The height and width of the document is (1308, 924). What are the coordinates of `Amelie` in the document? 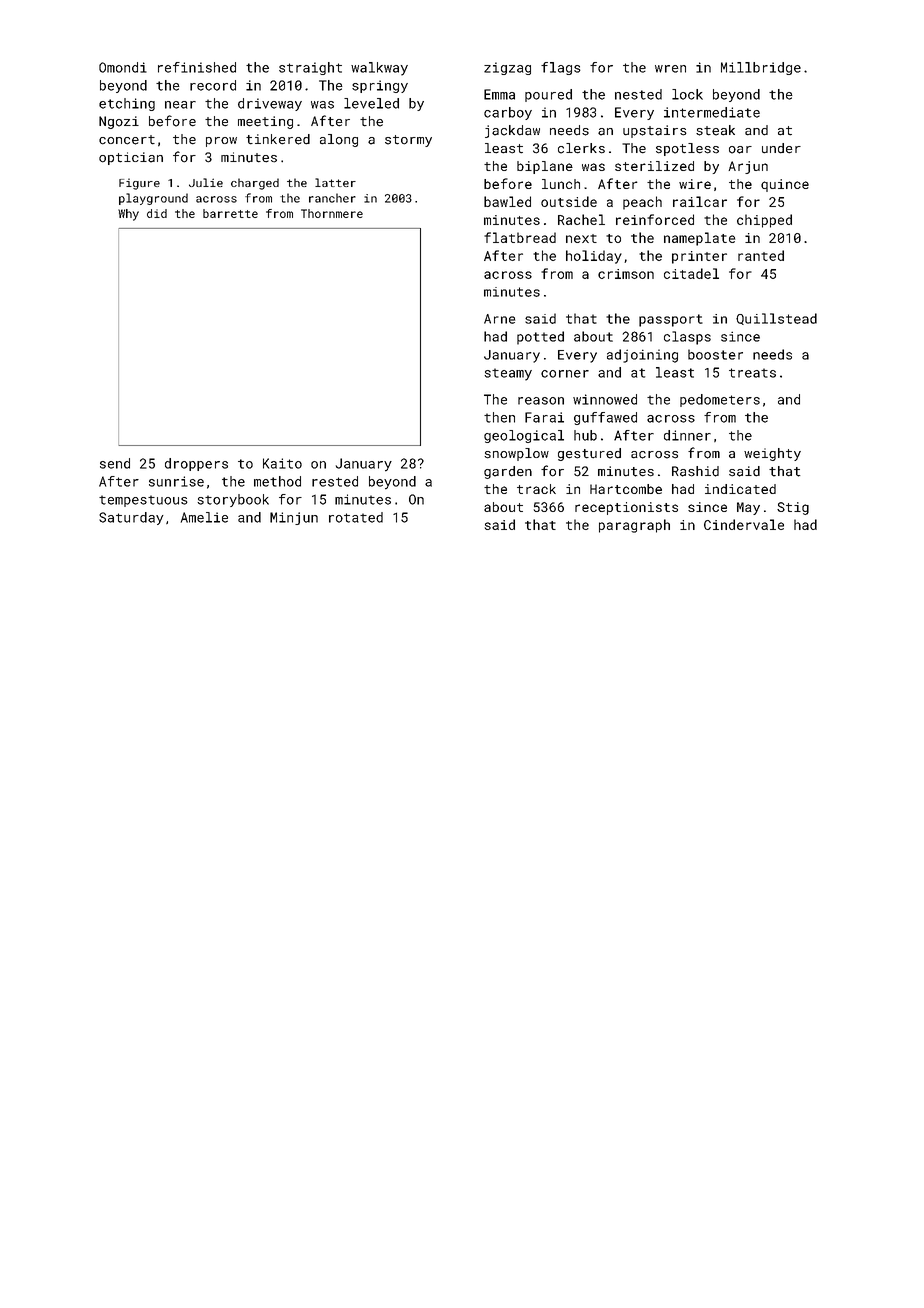 It's located at (204, 517).
